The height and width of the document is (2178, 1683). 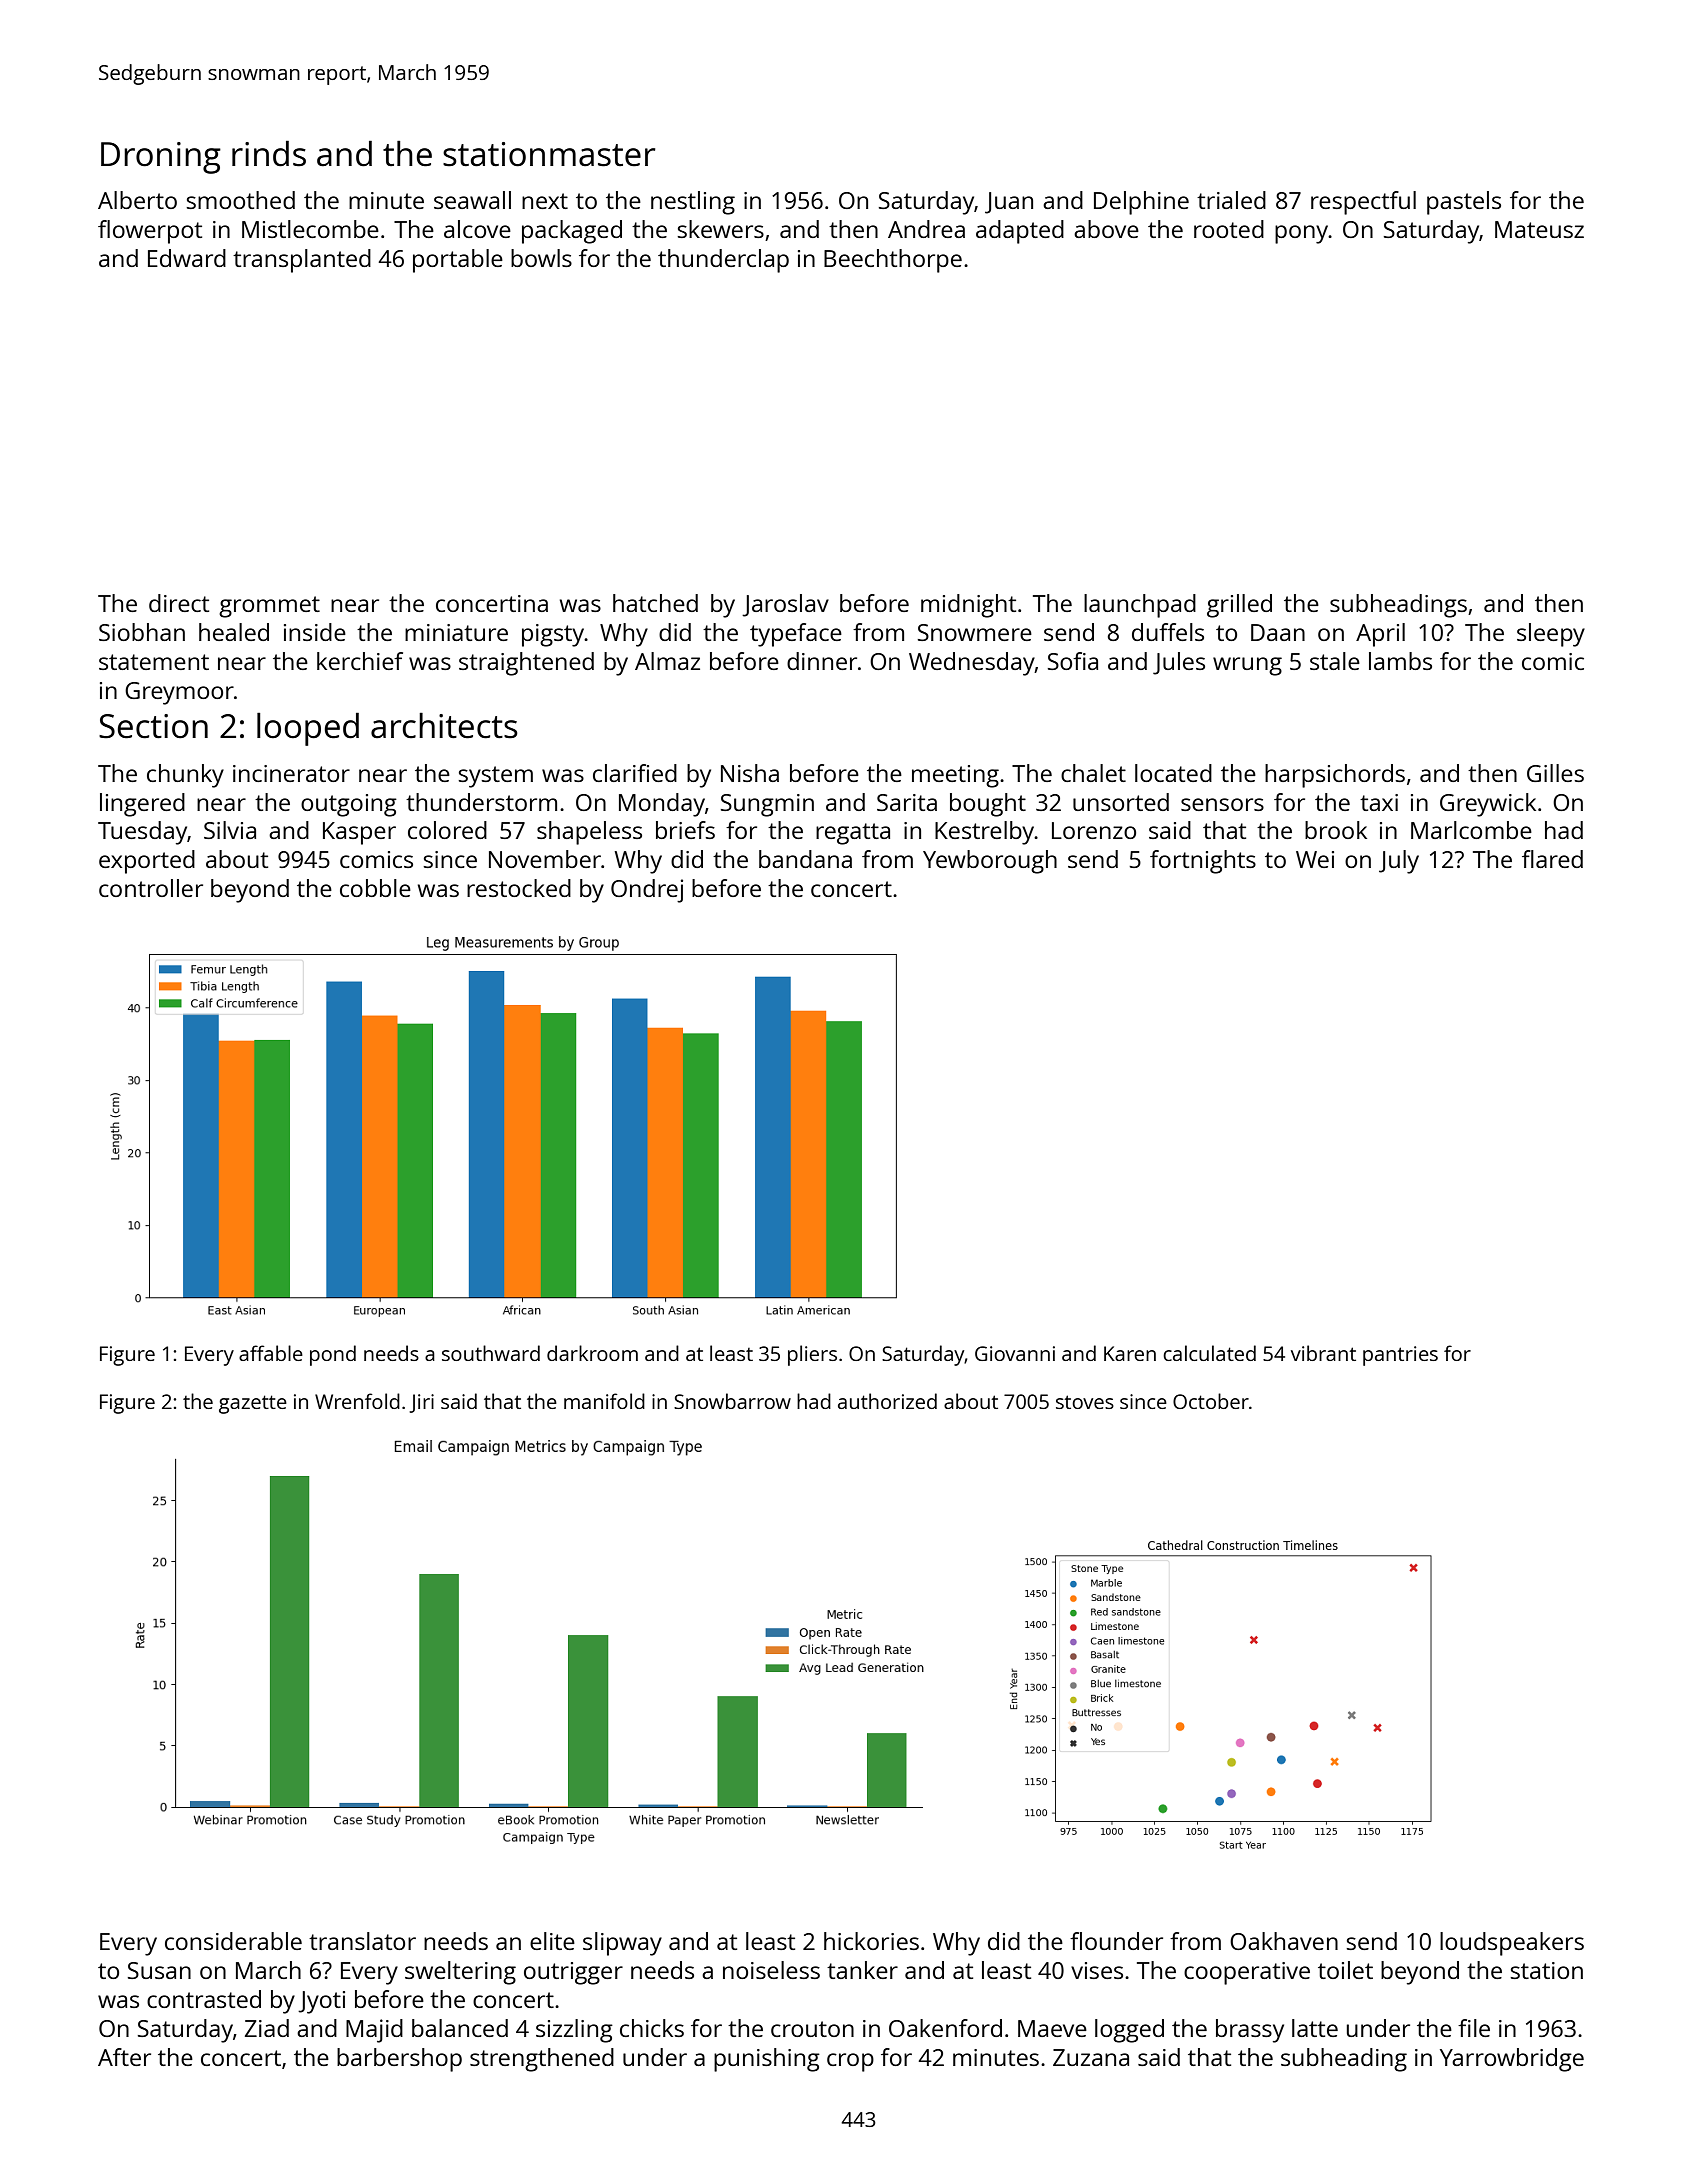 I want to click on Yarrowbridge, so click(x=1512, y=2060).
